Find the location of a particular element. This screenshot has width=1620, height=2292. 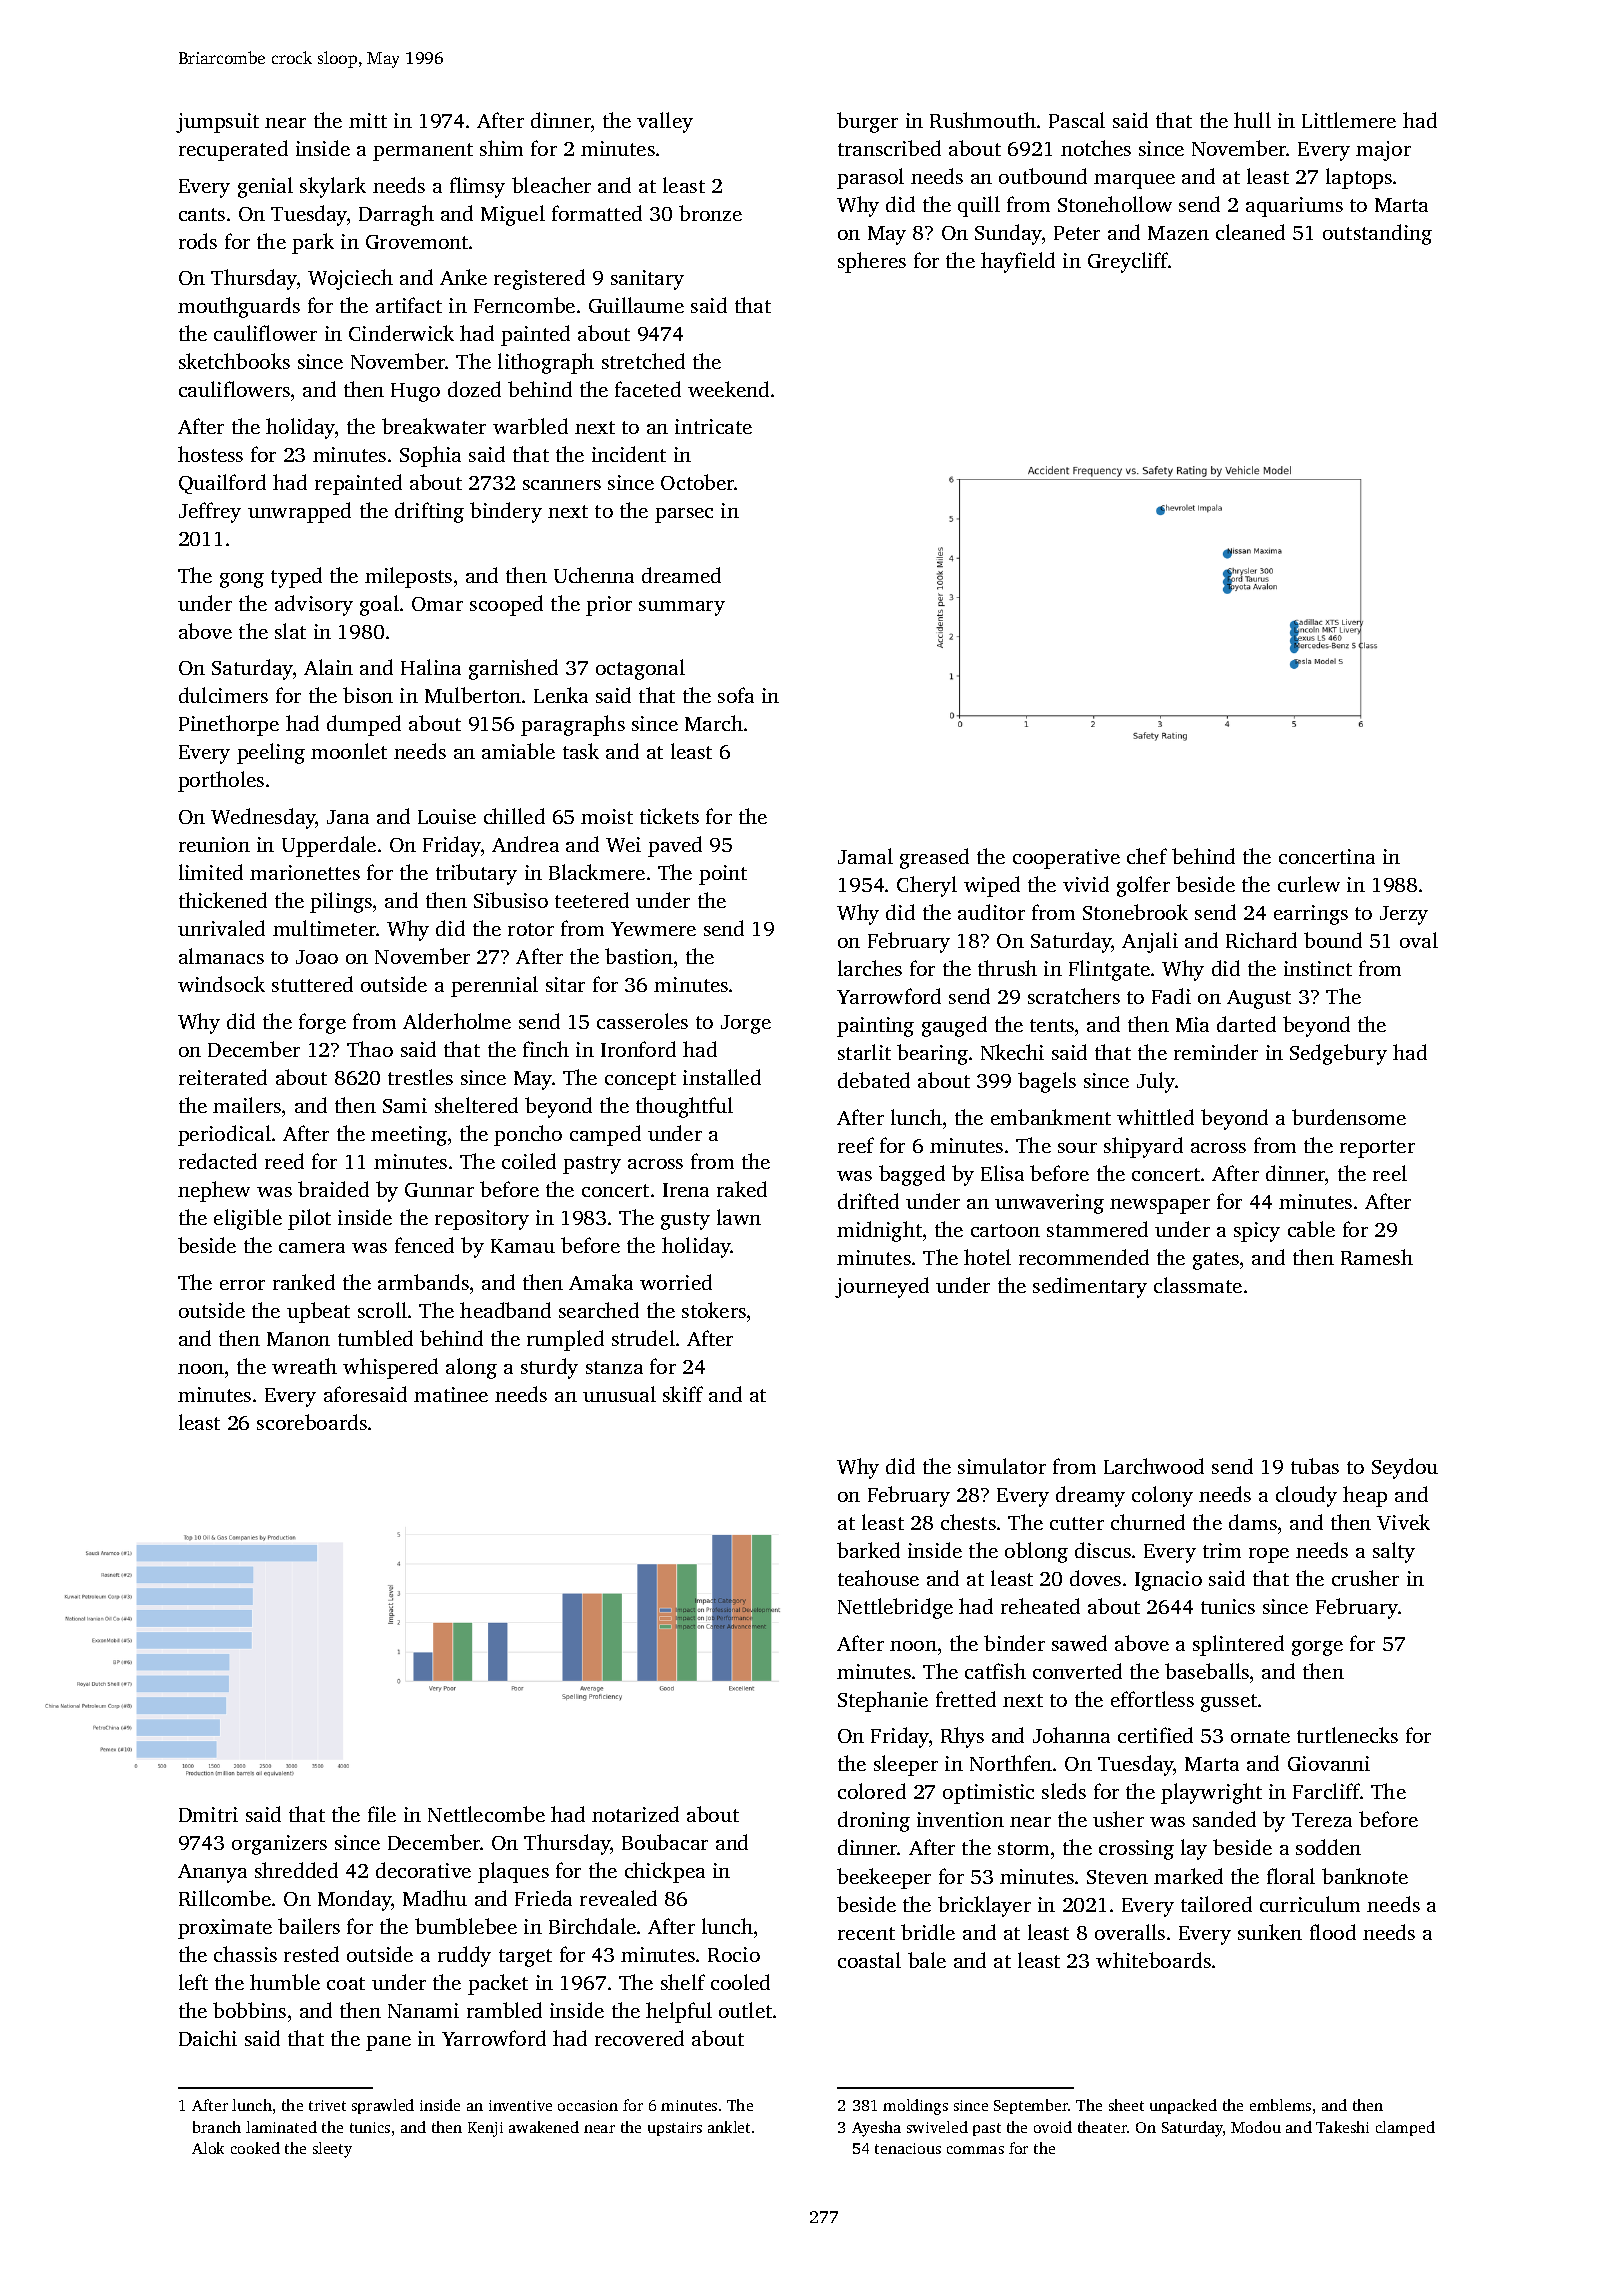

scoreboards is located at coordinates (312, 1422).
